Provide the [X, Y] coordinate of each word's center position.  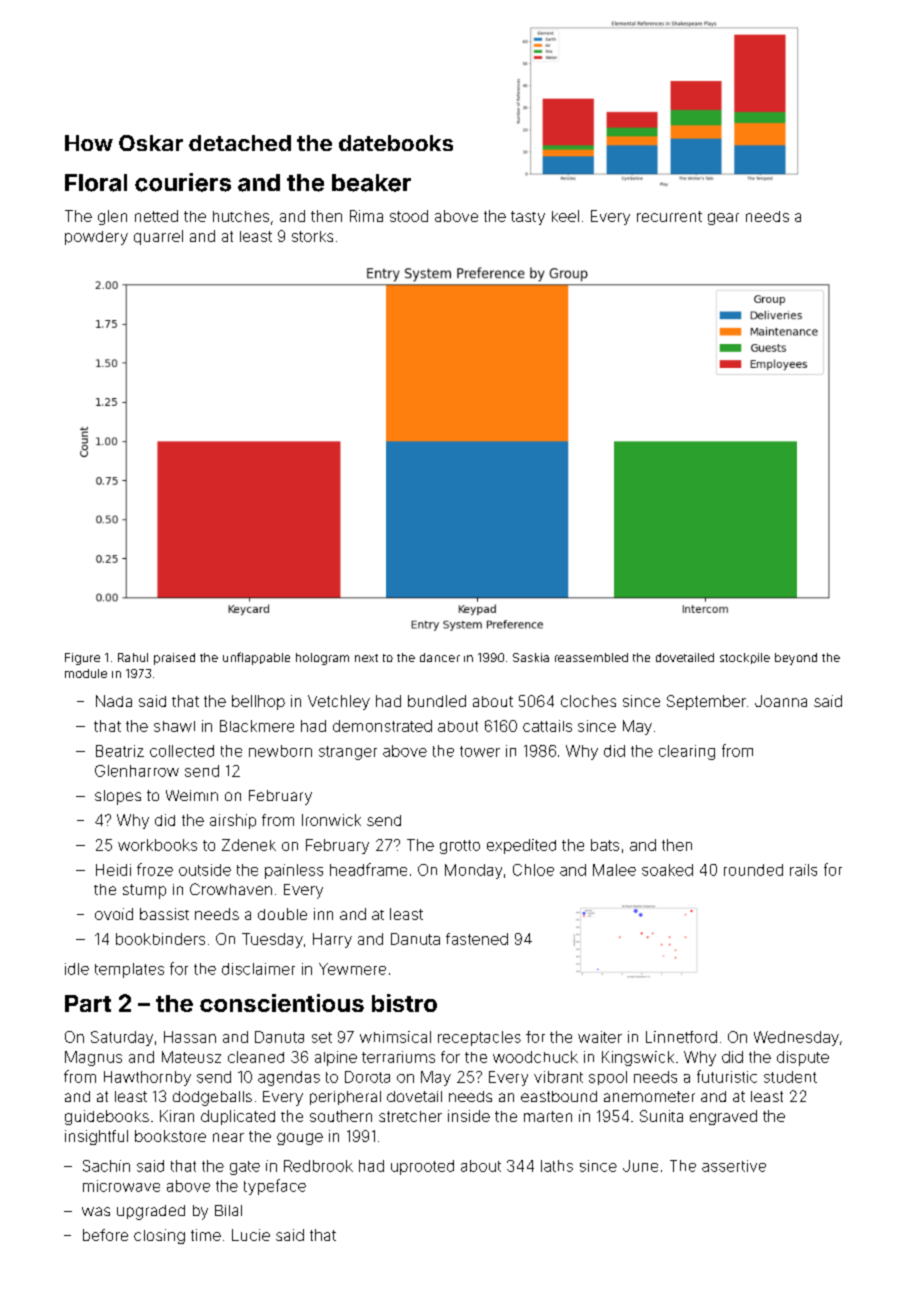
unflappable [256, 658]
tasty [528, 218]
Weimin [192, 795]
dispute [803, 1058]
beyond [796, 659]
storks [312, 236]
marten [548, 1116]
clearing [687, 752]
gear [723, 219]
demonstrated [382, 726]
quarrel [158, 237]
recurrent [669, 216]
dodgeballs [212, 1098]
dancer [440, 657]
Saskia [531, 657]
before [105, 1235]
